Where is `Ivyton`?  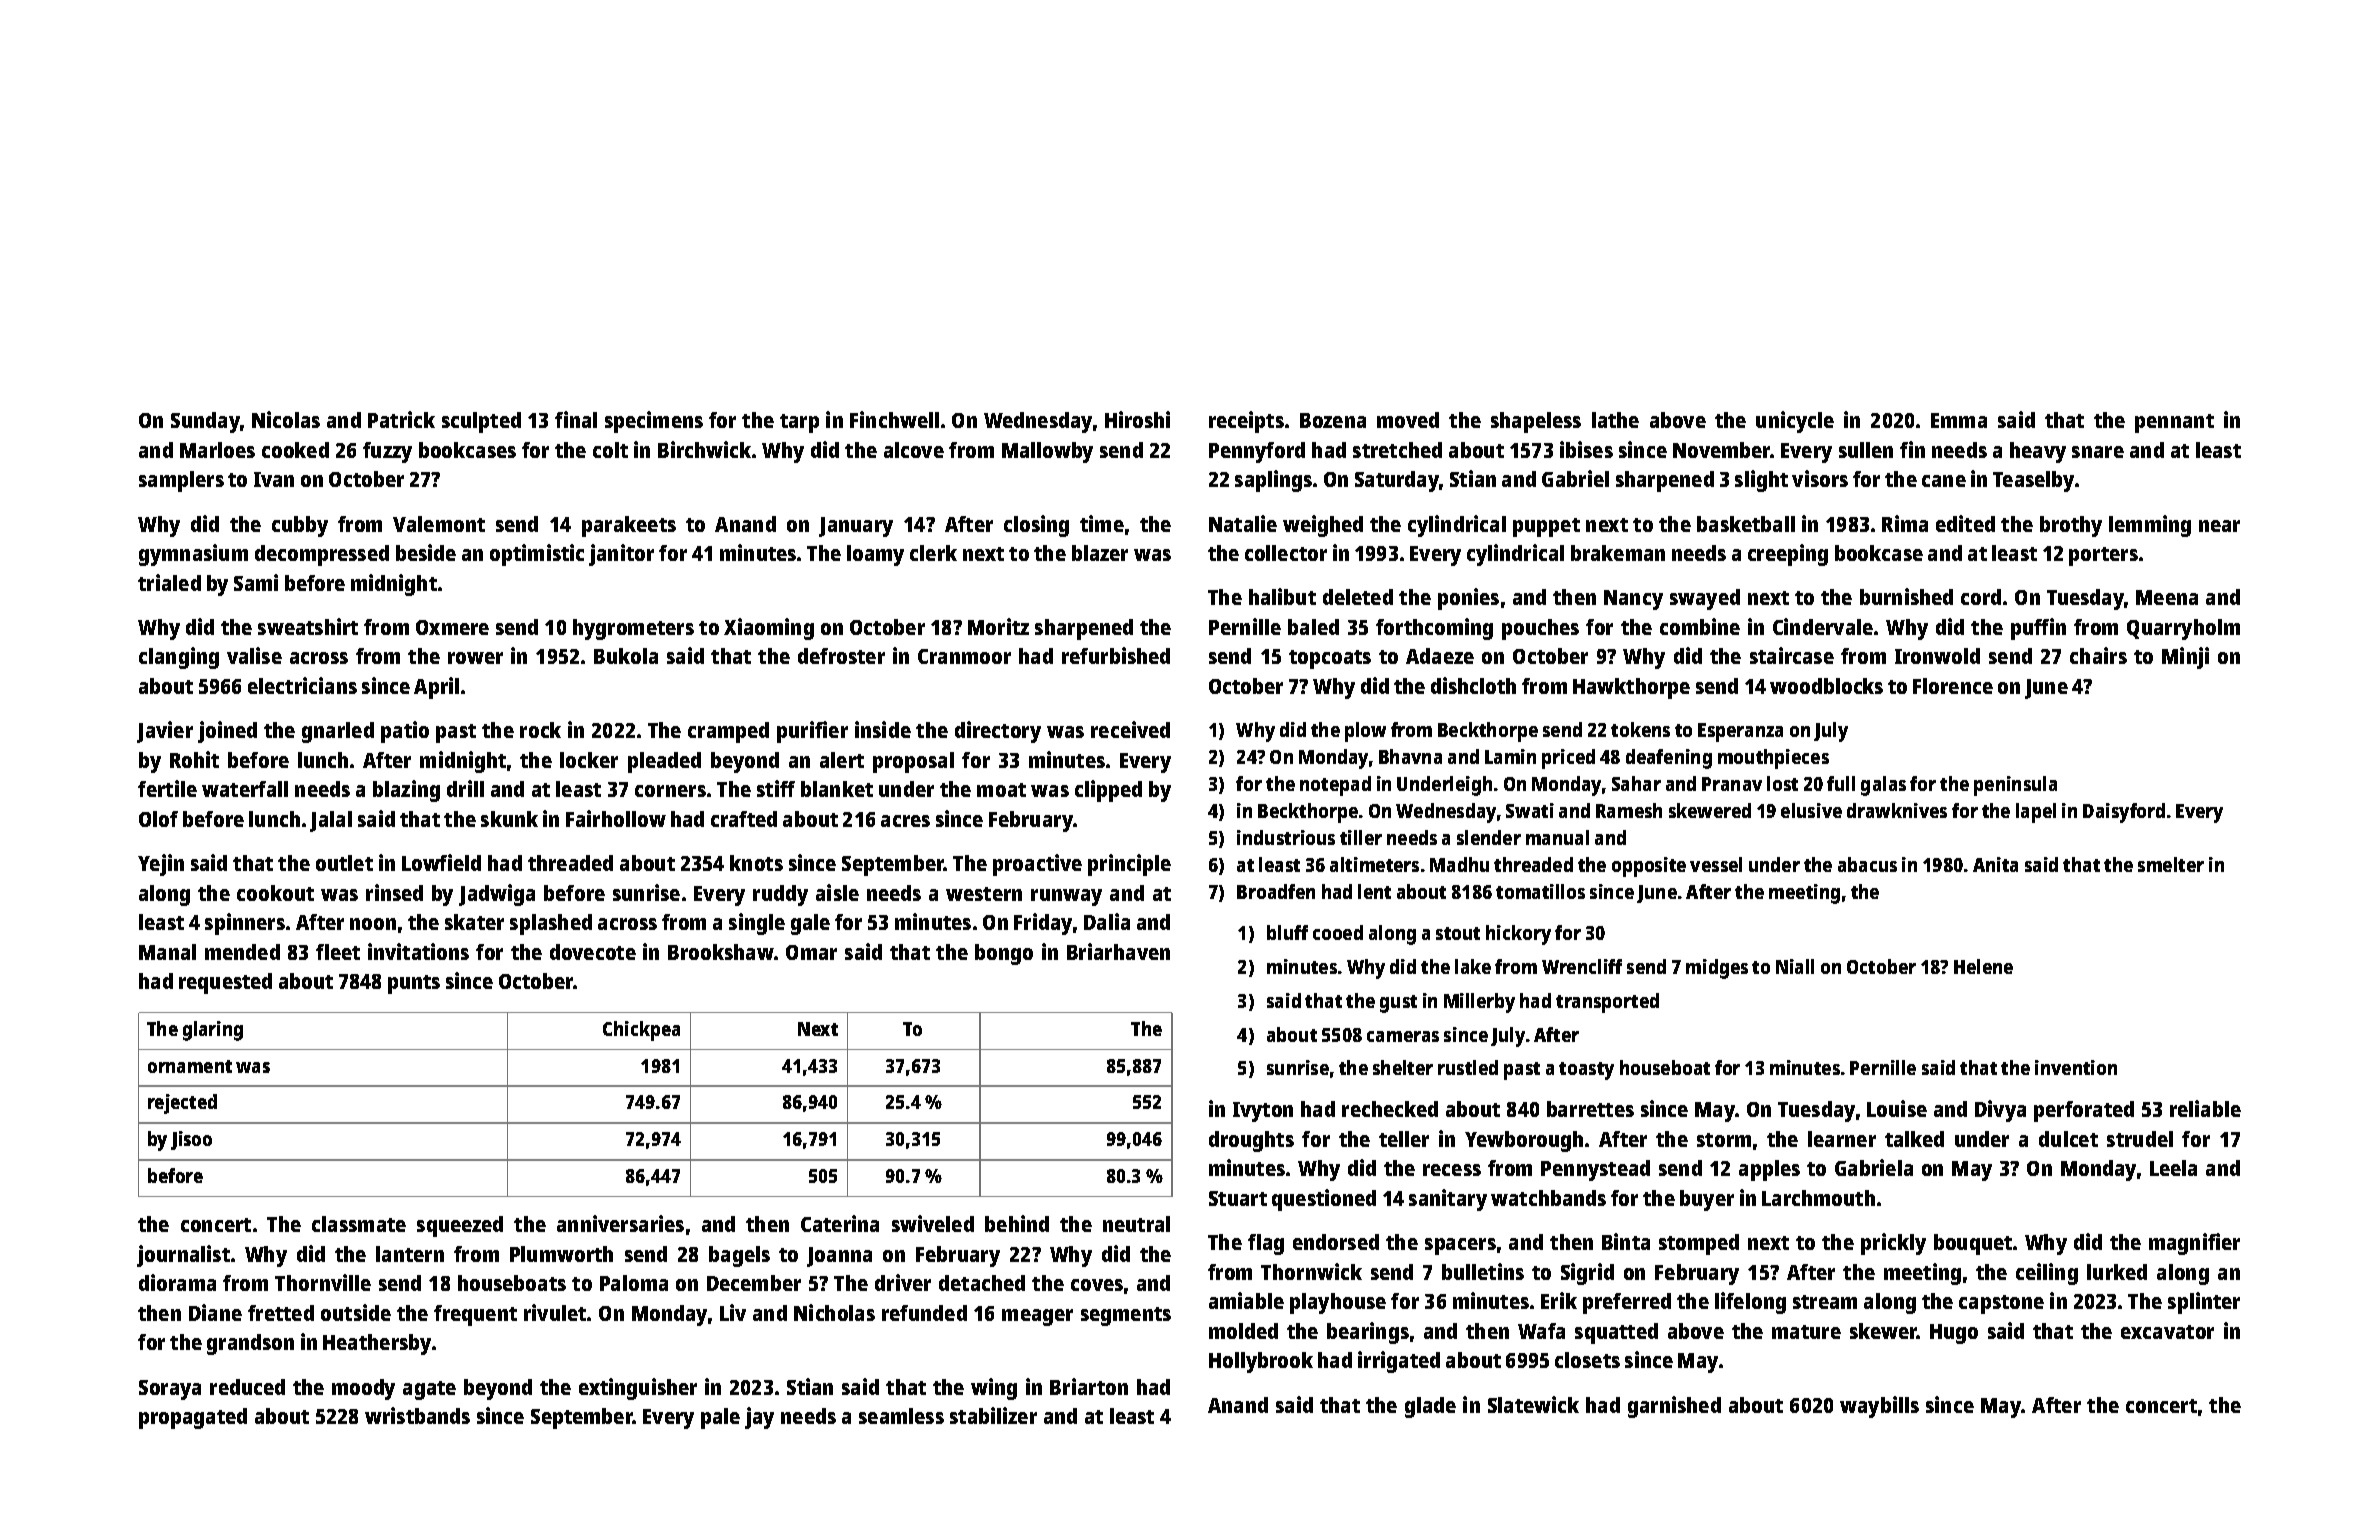
Ivyton is located at coordinates (1263, 1112).
